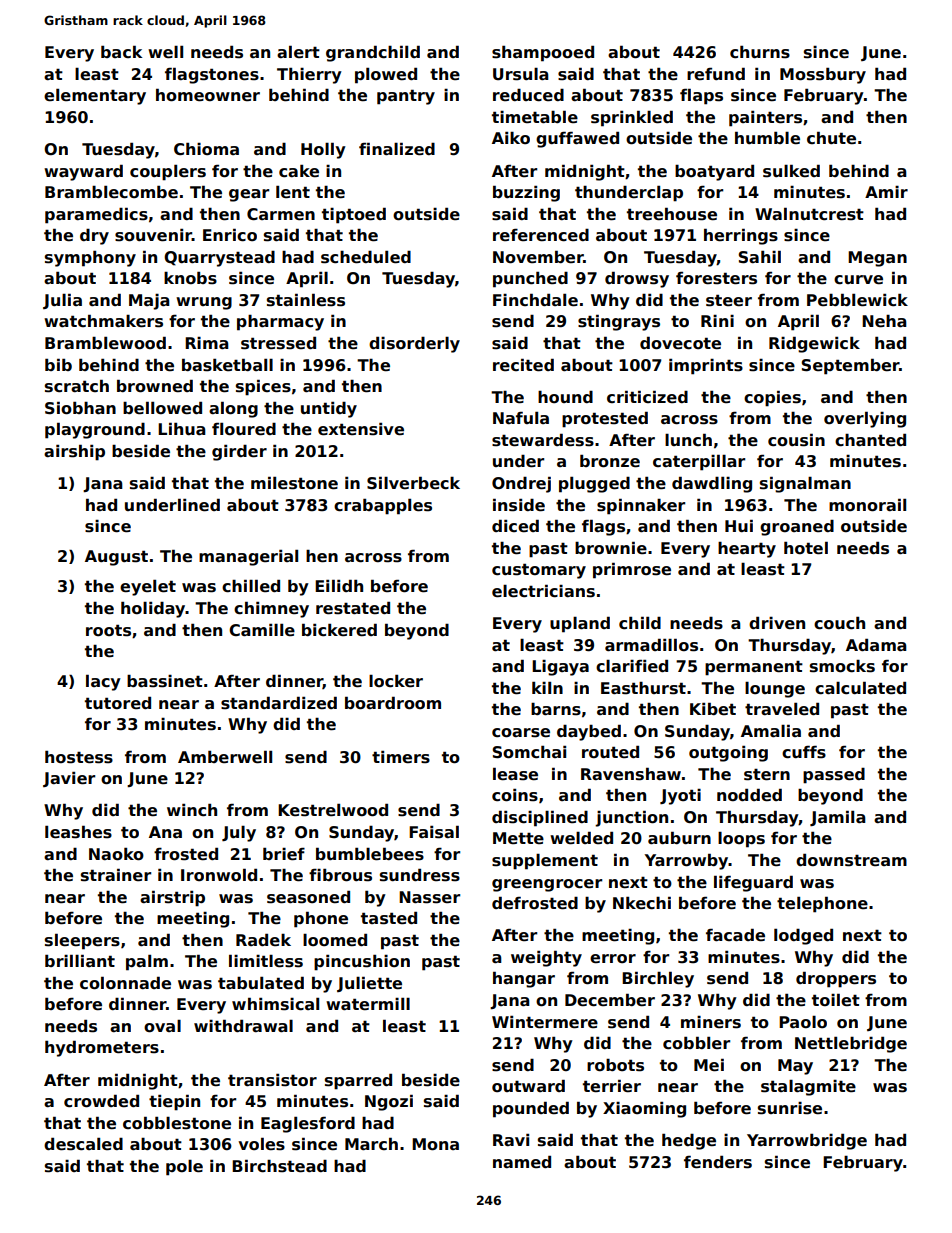  What do you see at coordinates (116, 558) in the document?
I see `August` at bounding box center [116, 558].
